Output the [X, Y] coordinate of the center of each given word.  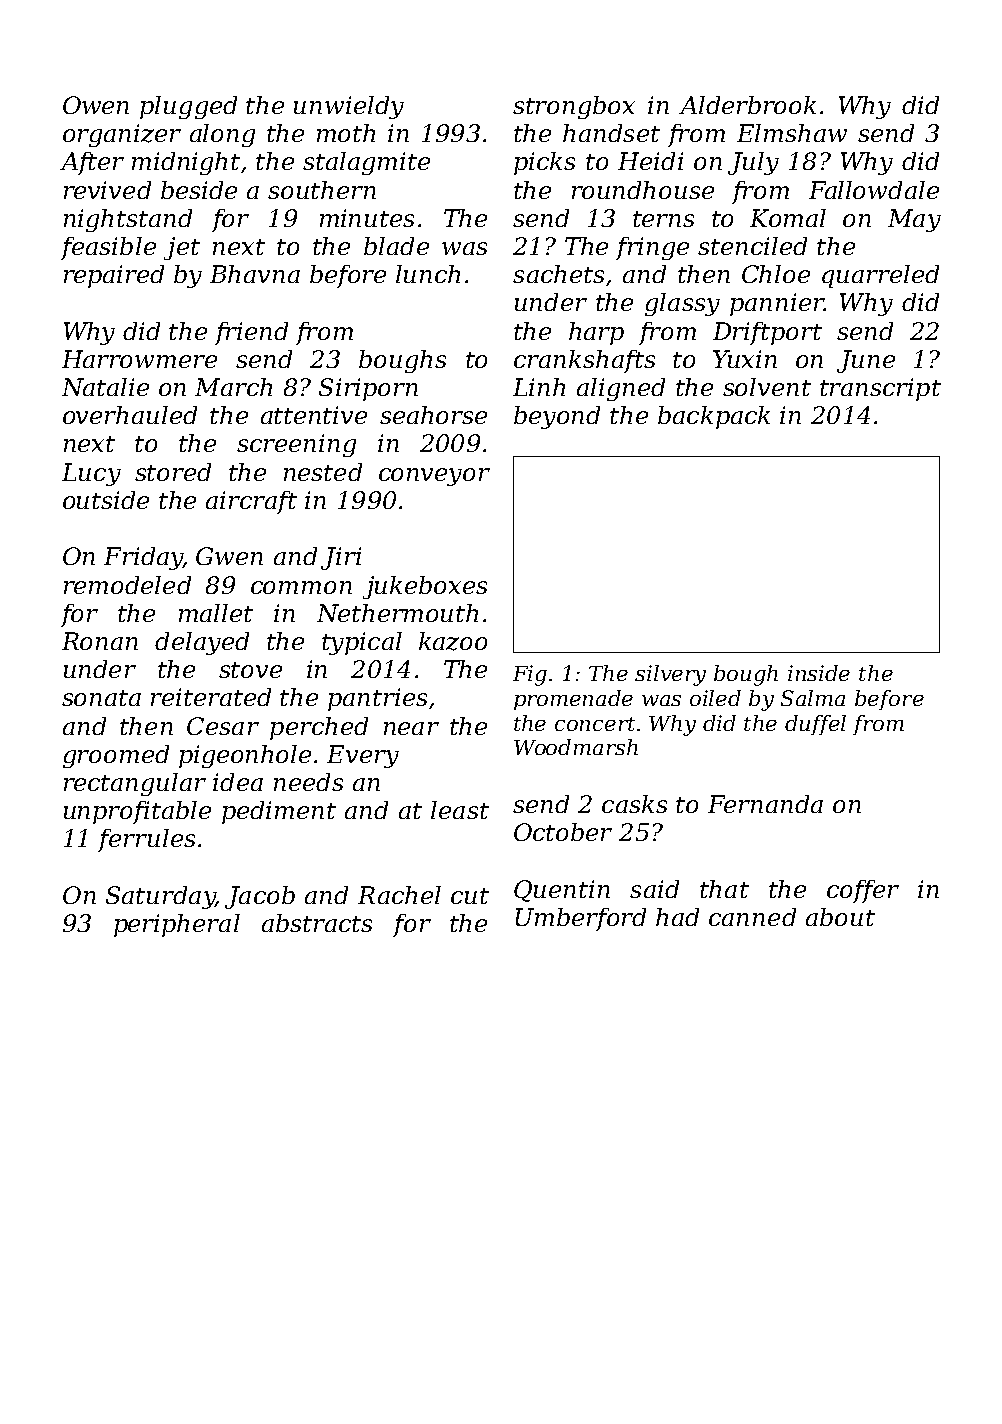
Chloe [776, 274]
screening [296, 445]
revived [107, 190]
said [654, 889]
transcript [880, 389]
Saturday [160, 897]
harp [596, 333]
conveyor [434, 477]
